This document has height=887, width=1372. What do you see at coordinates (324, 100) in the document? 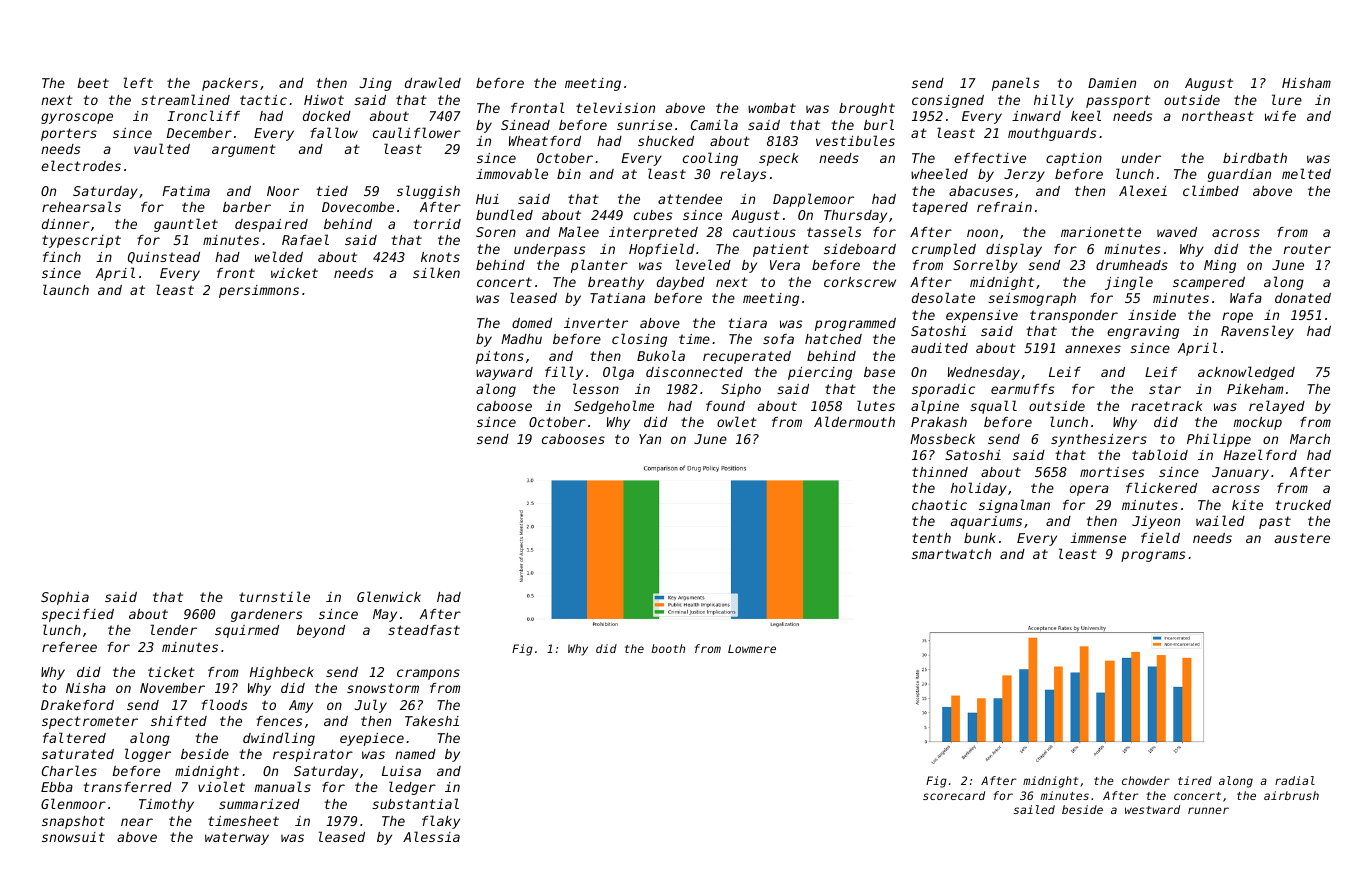
I see `Hiwot` at bounding box center [324, 100].
